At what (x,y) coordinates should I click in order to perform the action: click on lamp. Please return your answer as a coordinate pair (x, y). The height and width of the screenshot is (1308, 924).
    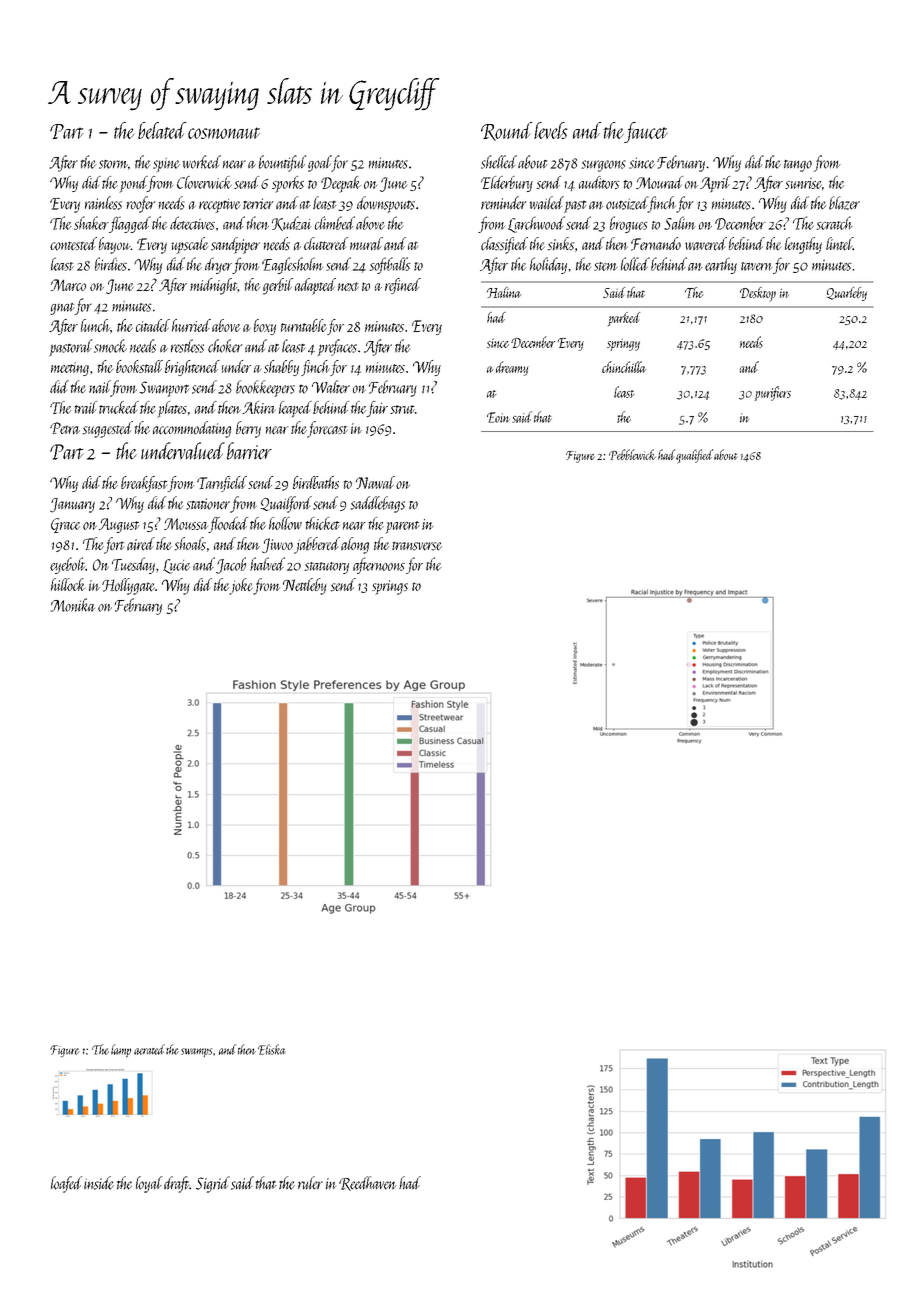
    Looking at the image, I should click on (121, 1050).
